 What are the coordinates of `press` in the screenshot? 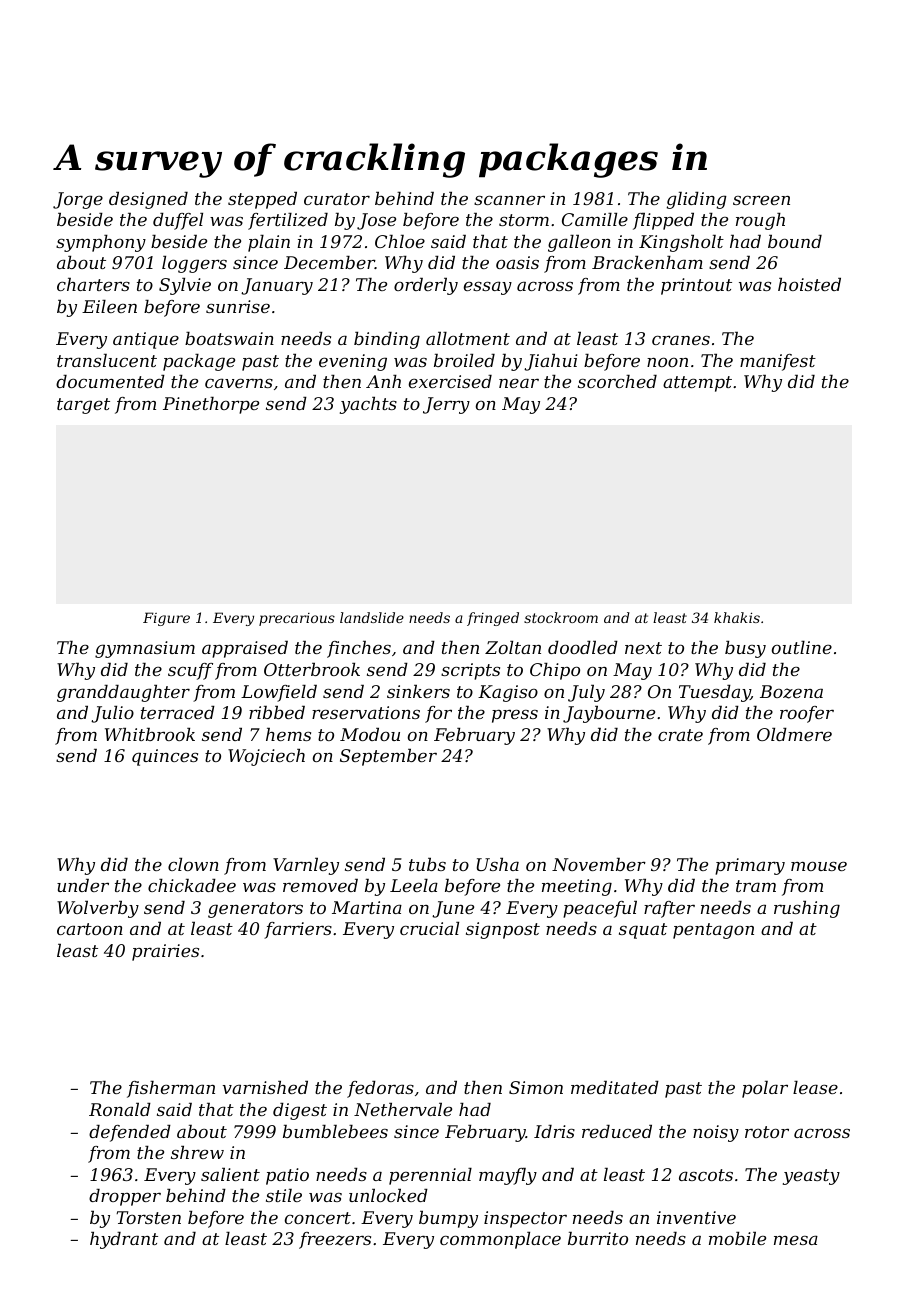 It's located at (515, 716).
